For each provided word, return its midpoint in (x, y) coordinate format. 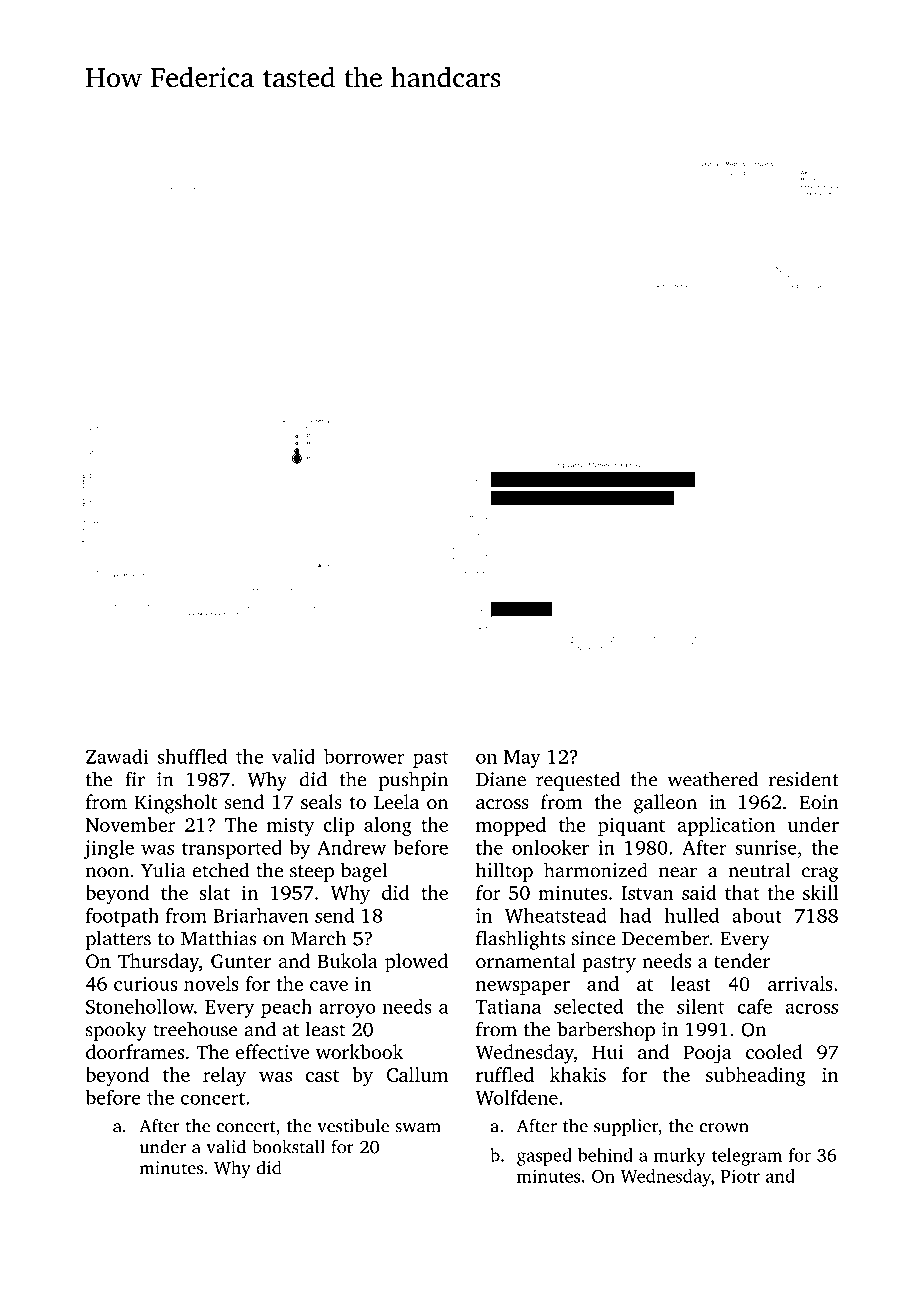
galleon (665, 804)
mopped (511, 826)
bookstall (288, 1146)
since (593, 938)
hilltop (504, 872)
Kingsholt (176, 804)
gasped (544, 1157)
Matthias (218, 938)
